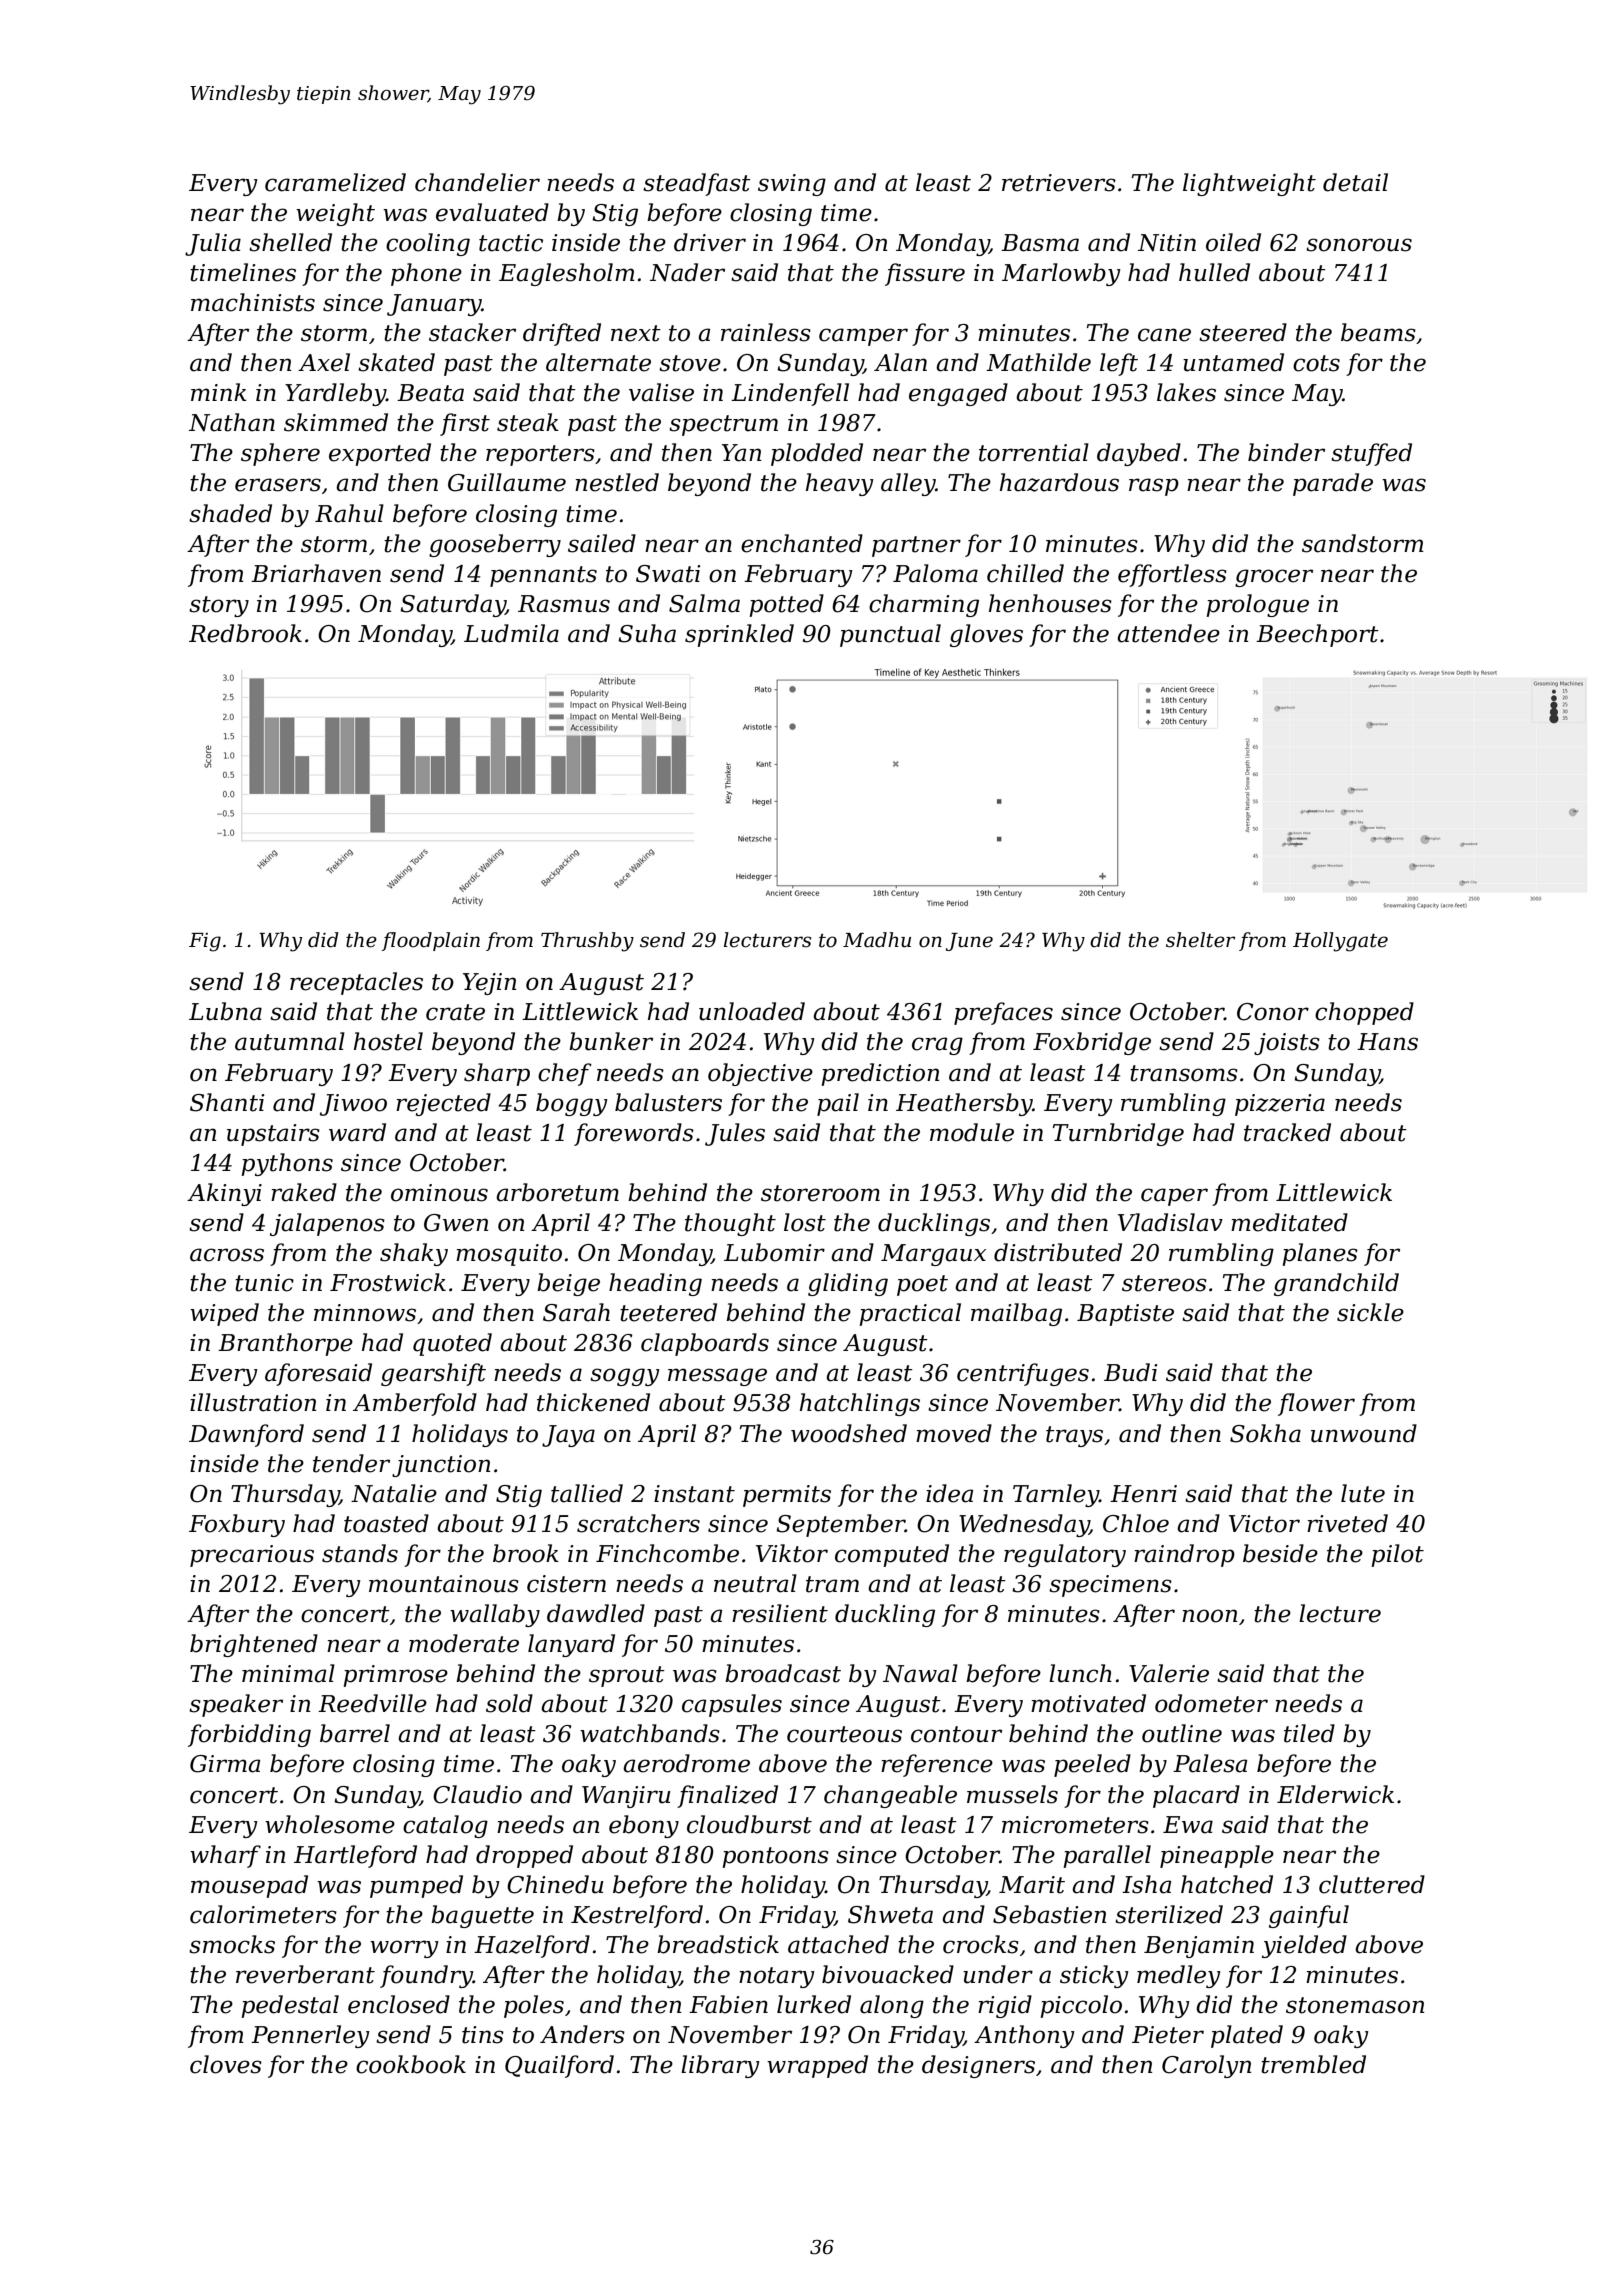 The height and width of the image is (2292, 1620). What do you see at coordinates (483, 2035) in the image?
I see `tins` at bounding box center [483, 2035].
